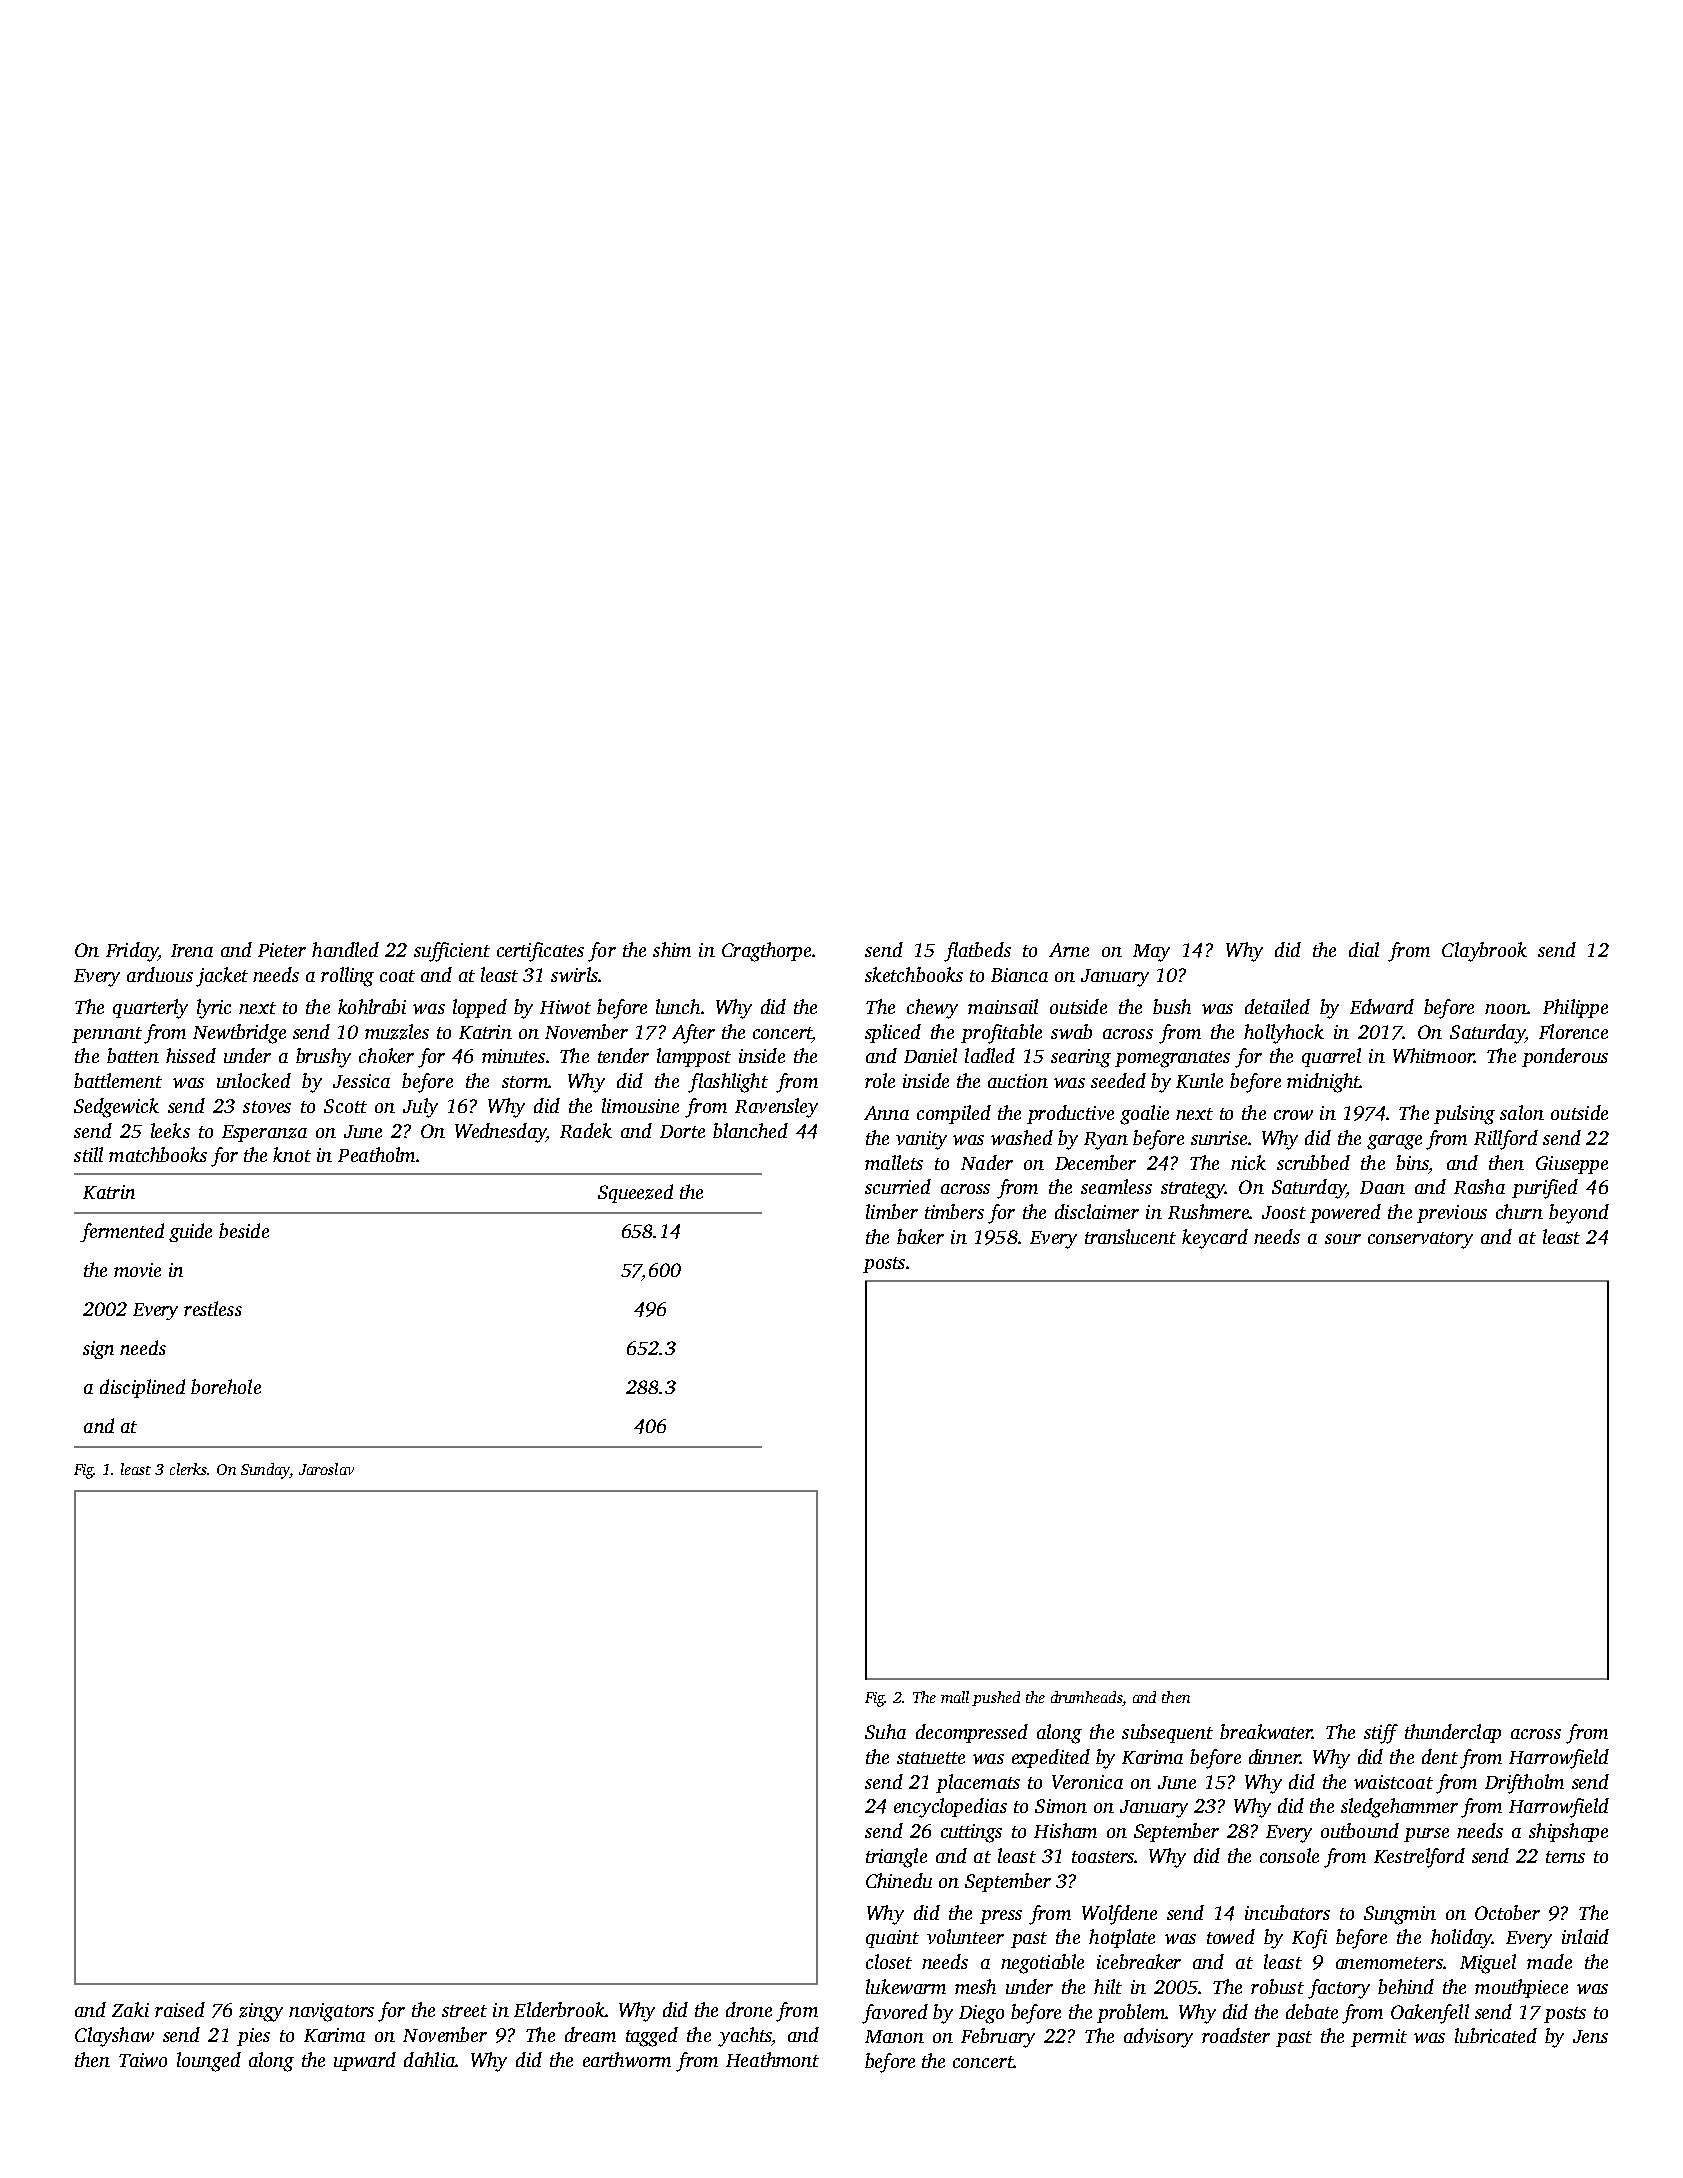 This page has height=2178, width=1683. What do you see at coordinates (345, 949) in the page?
I see `handled` at bounding box center [345, 949].
